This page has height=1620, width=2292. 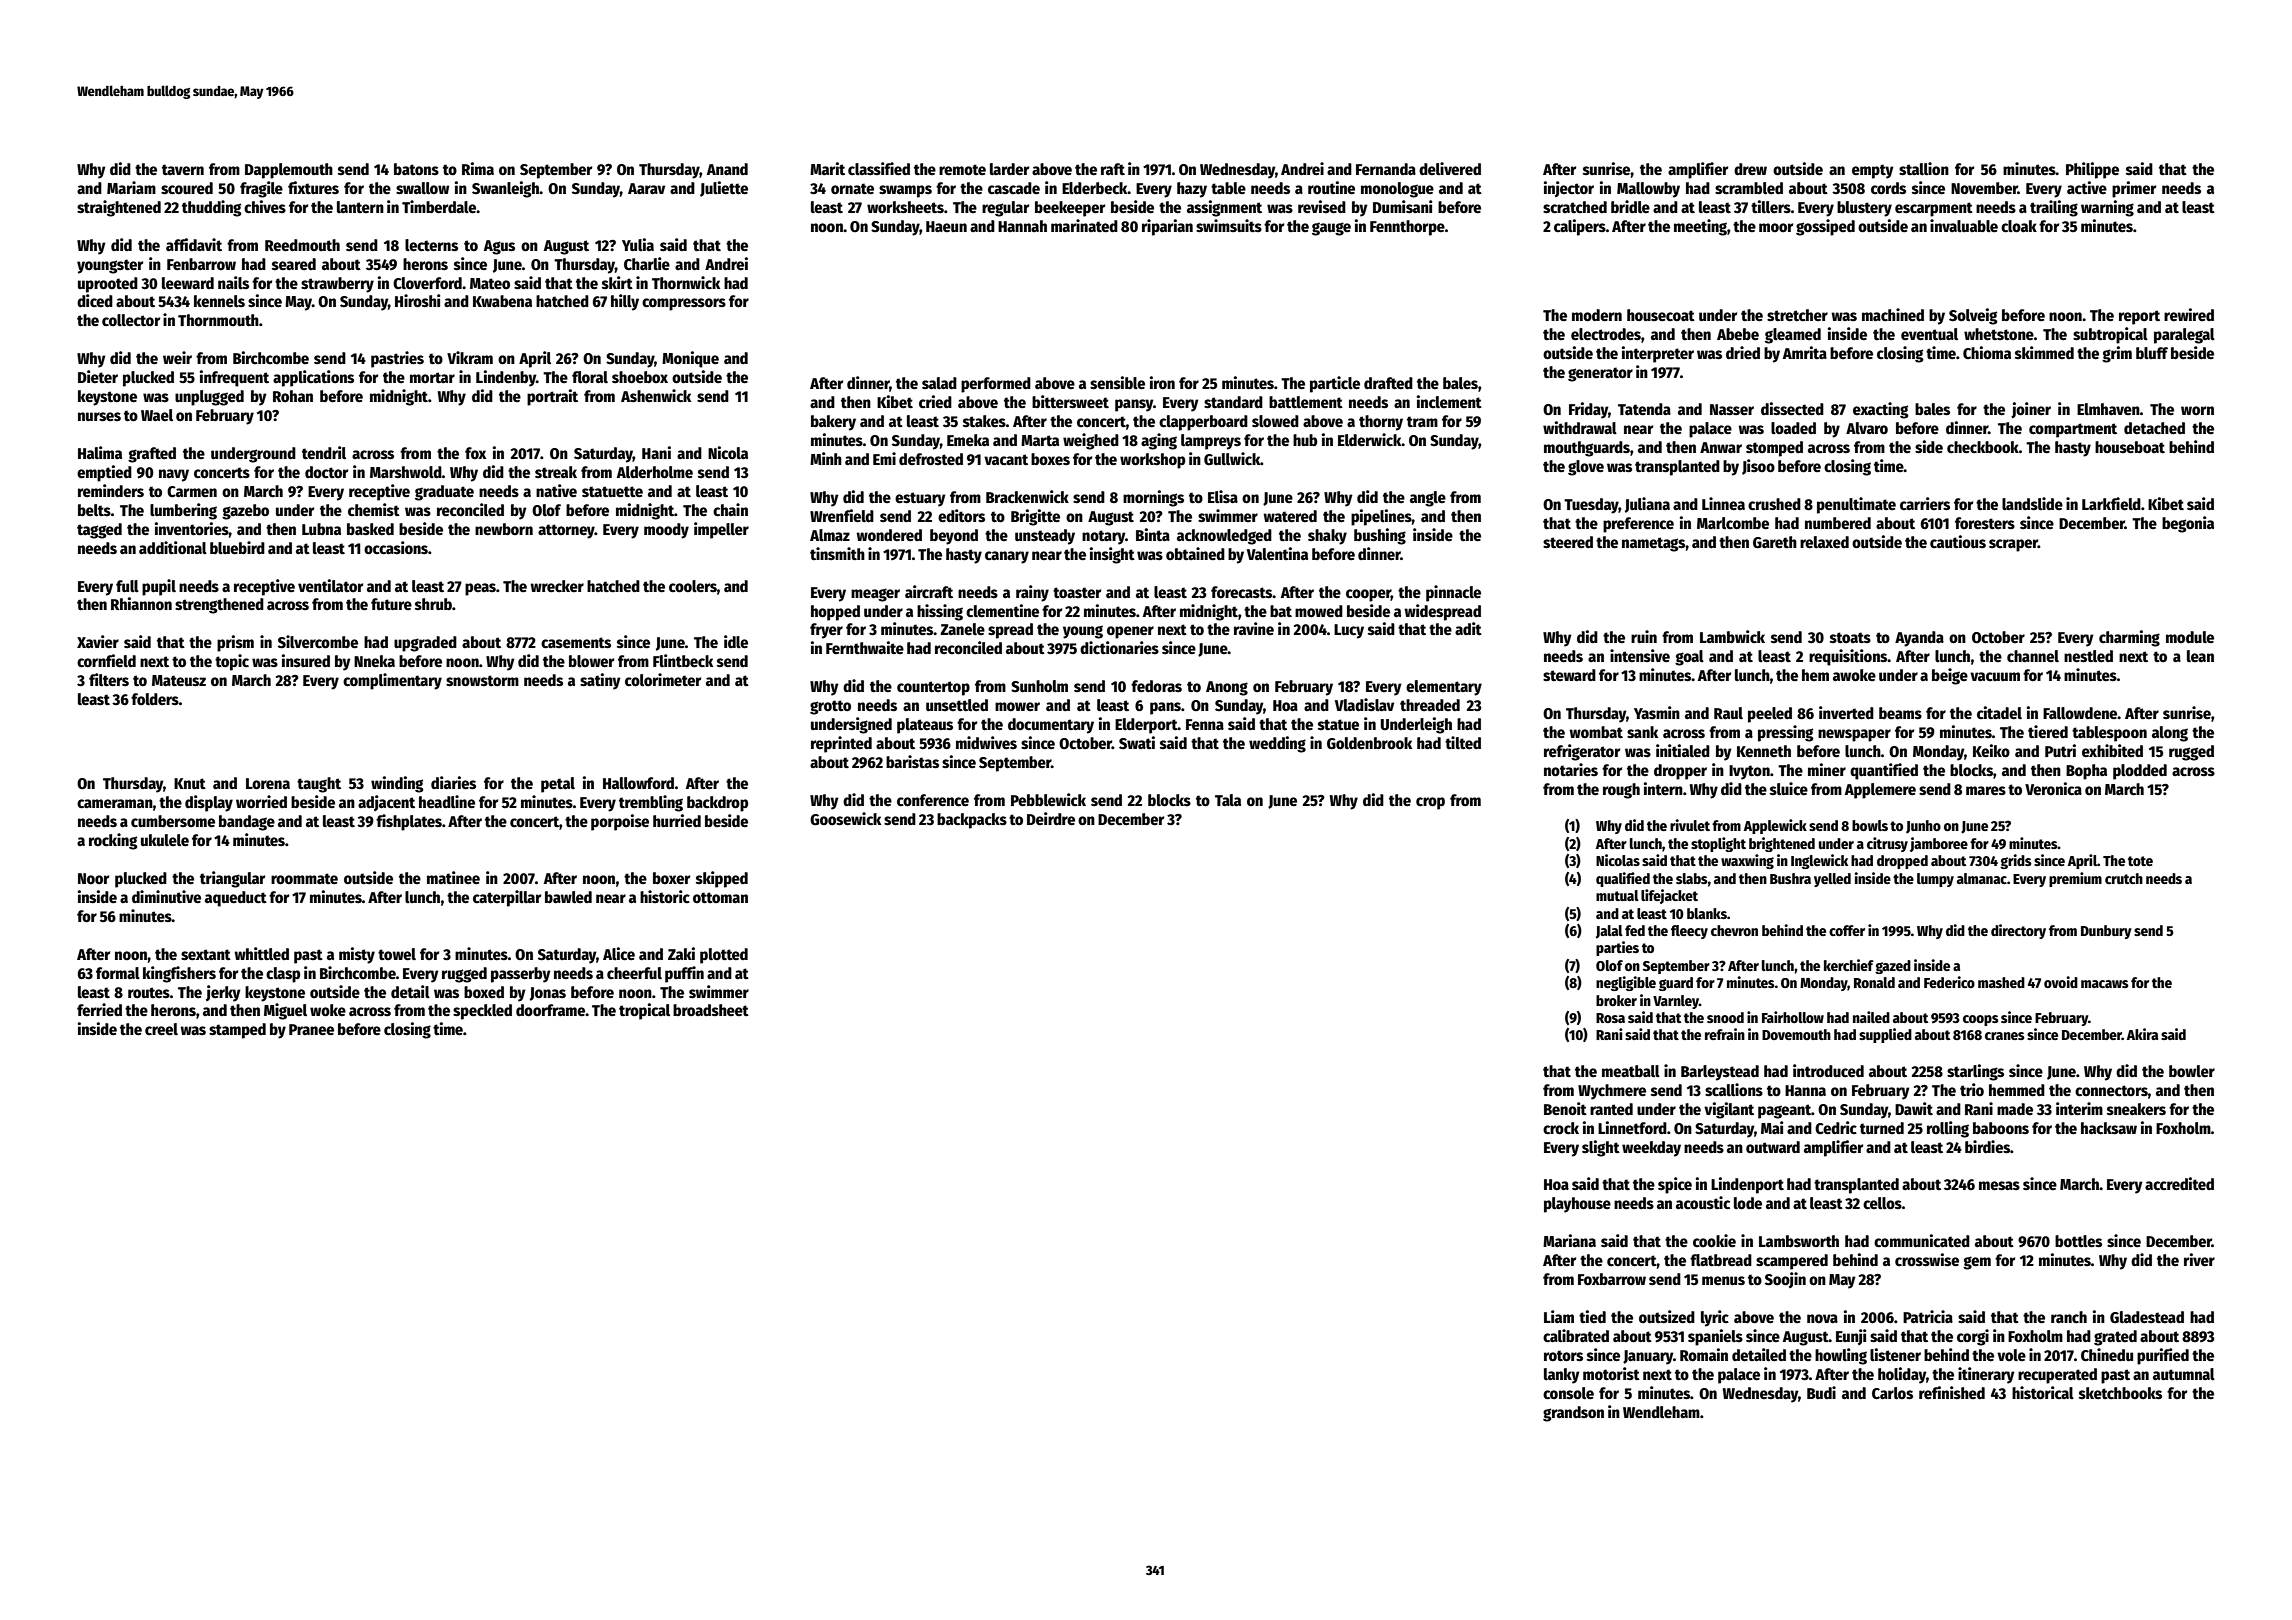 I want to click on Noor, so click(x=93, y=878).
